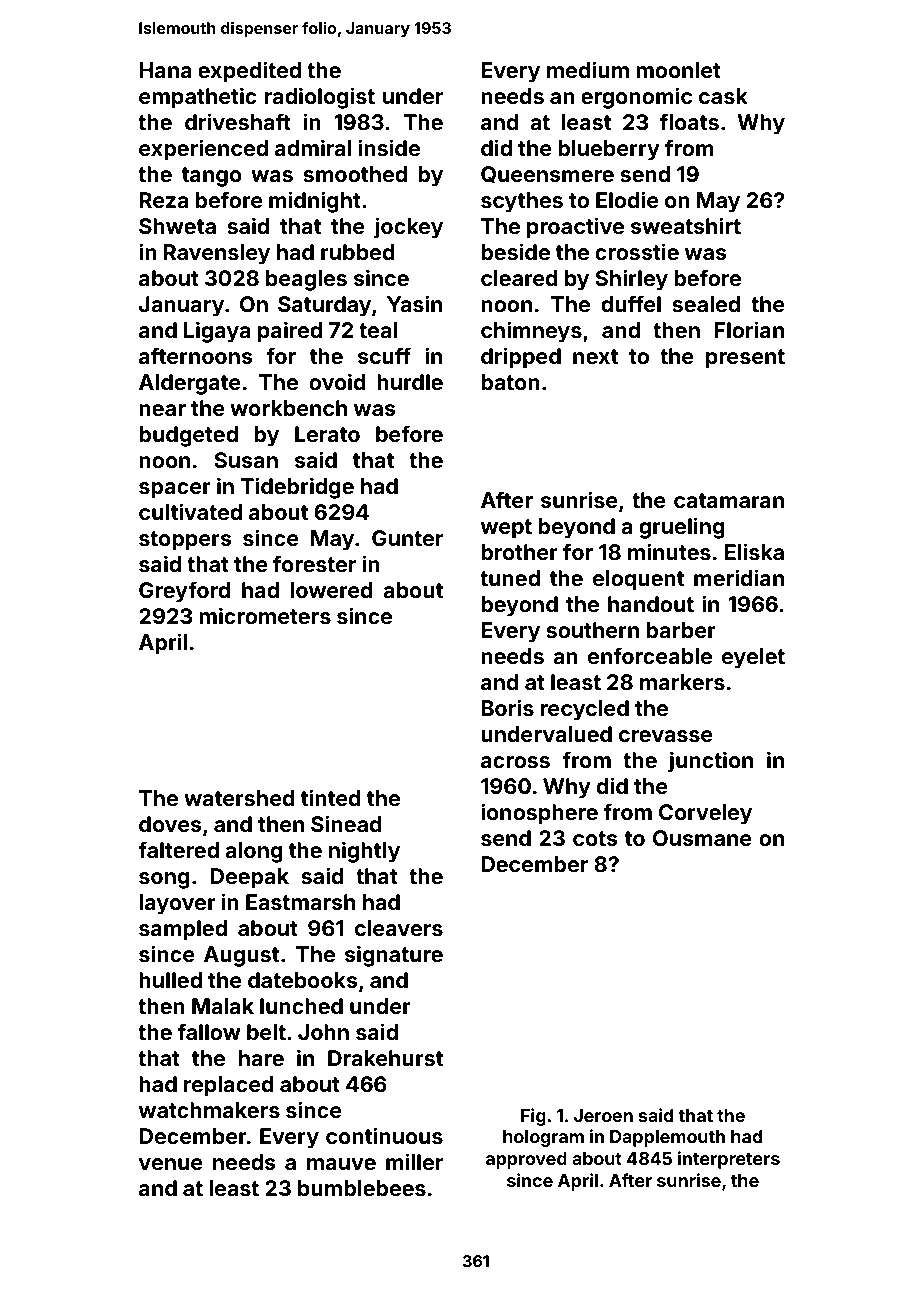 Image resolution: width=924 pixels, height=1311 pixels. Describe the element at coordinates (702, 838) in the screenshot. I see `Ousmane` at that location.
